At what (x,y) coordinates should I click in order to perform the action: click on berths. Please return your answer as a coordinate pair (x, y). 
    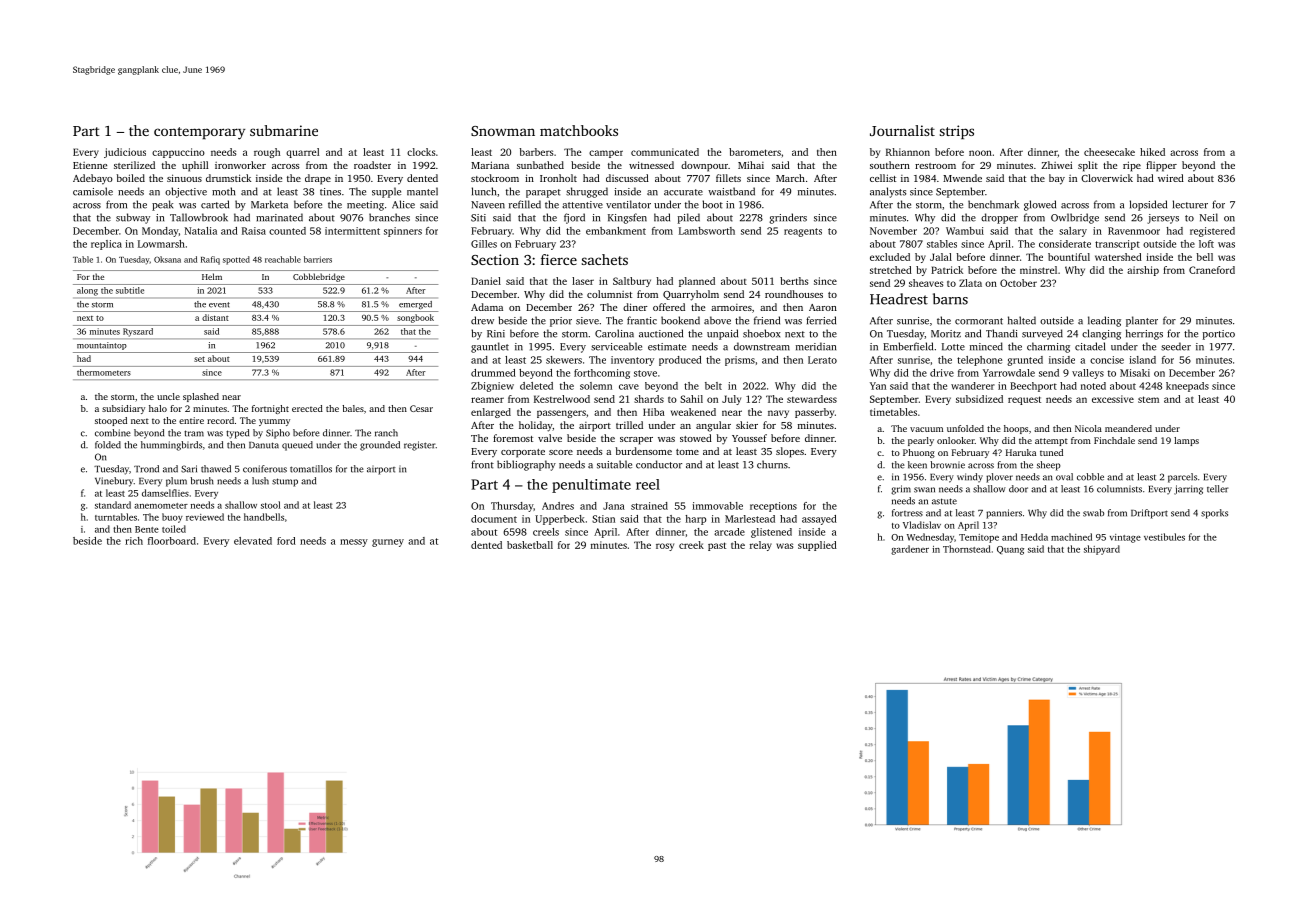
    Looking at the image, I should click on (794, 281).
